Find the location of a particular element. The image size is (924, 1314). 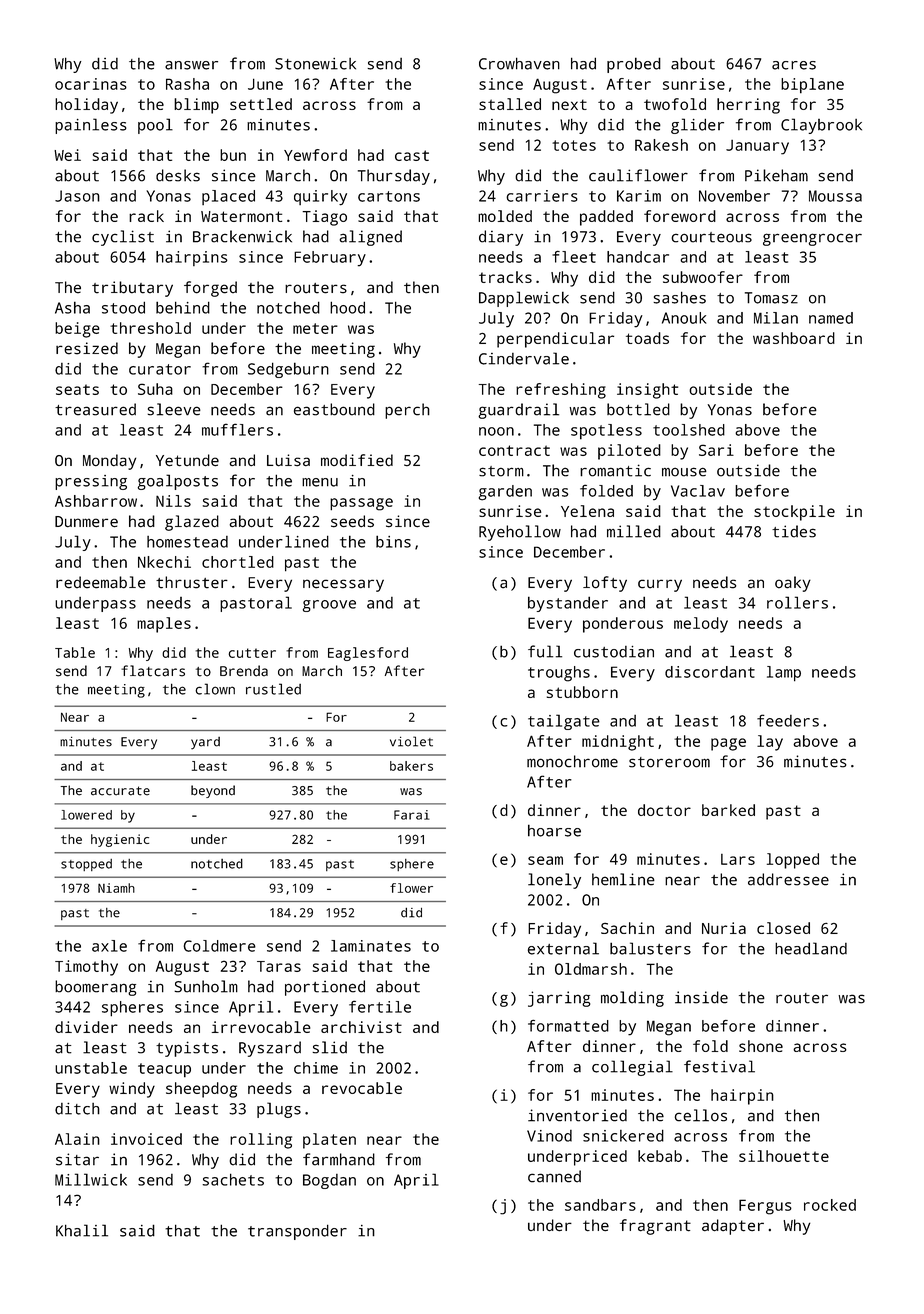

tides is located at coordinates (794, 531).
